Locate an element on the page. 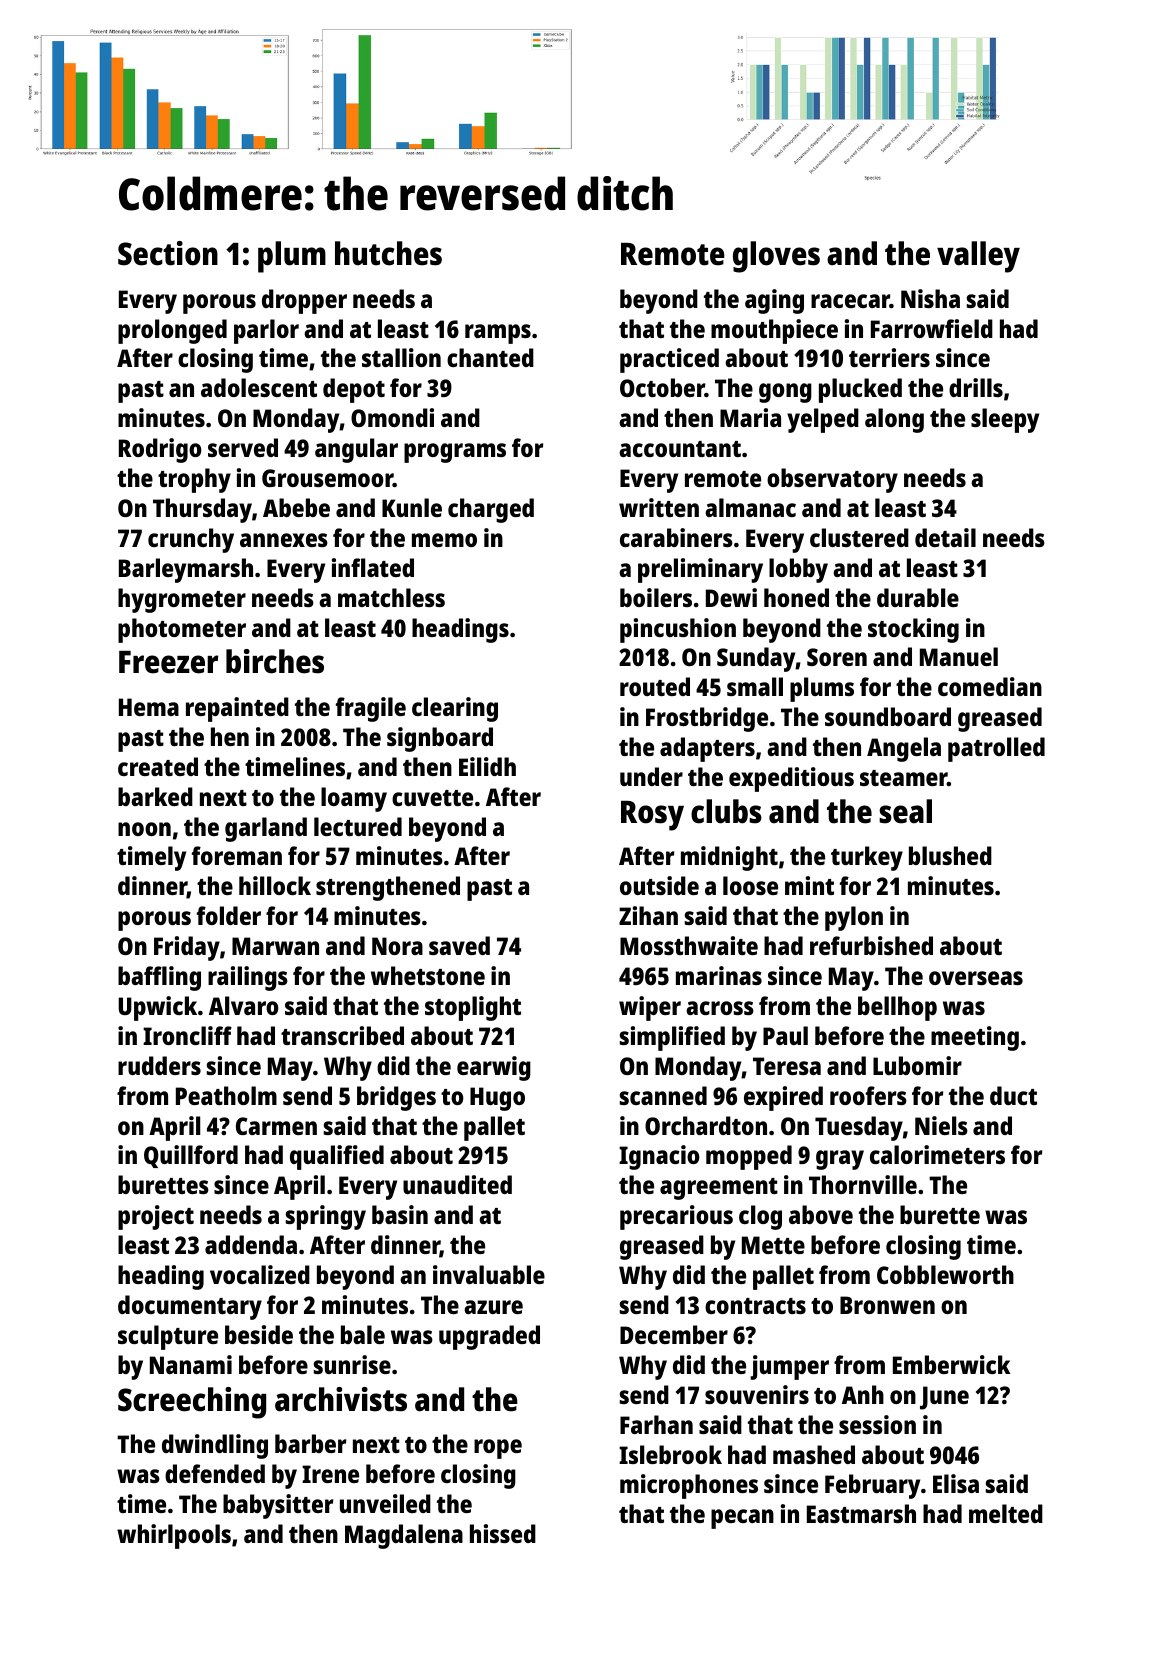 The image size is (1165, 1654). written is located at coordinates (659, 507).
